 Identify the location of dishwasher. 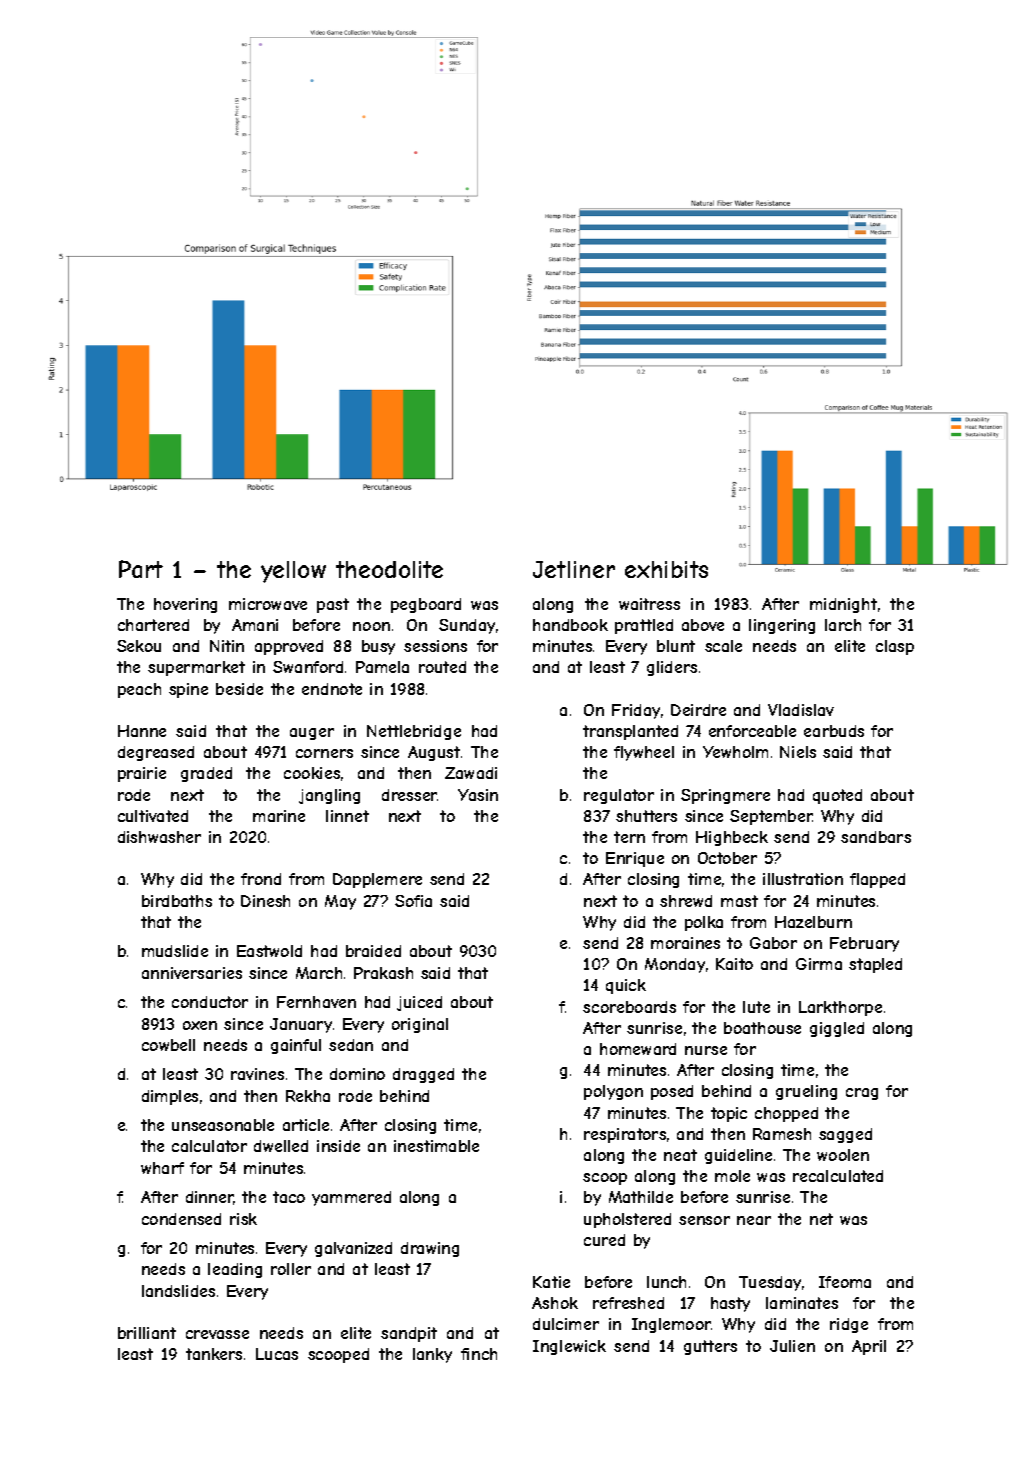
(159, 837).
